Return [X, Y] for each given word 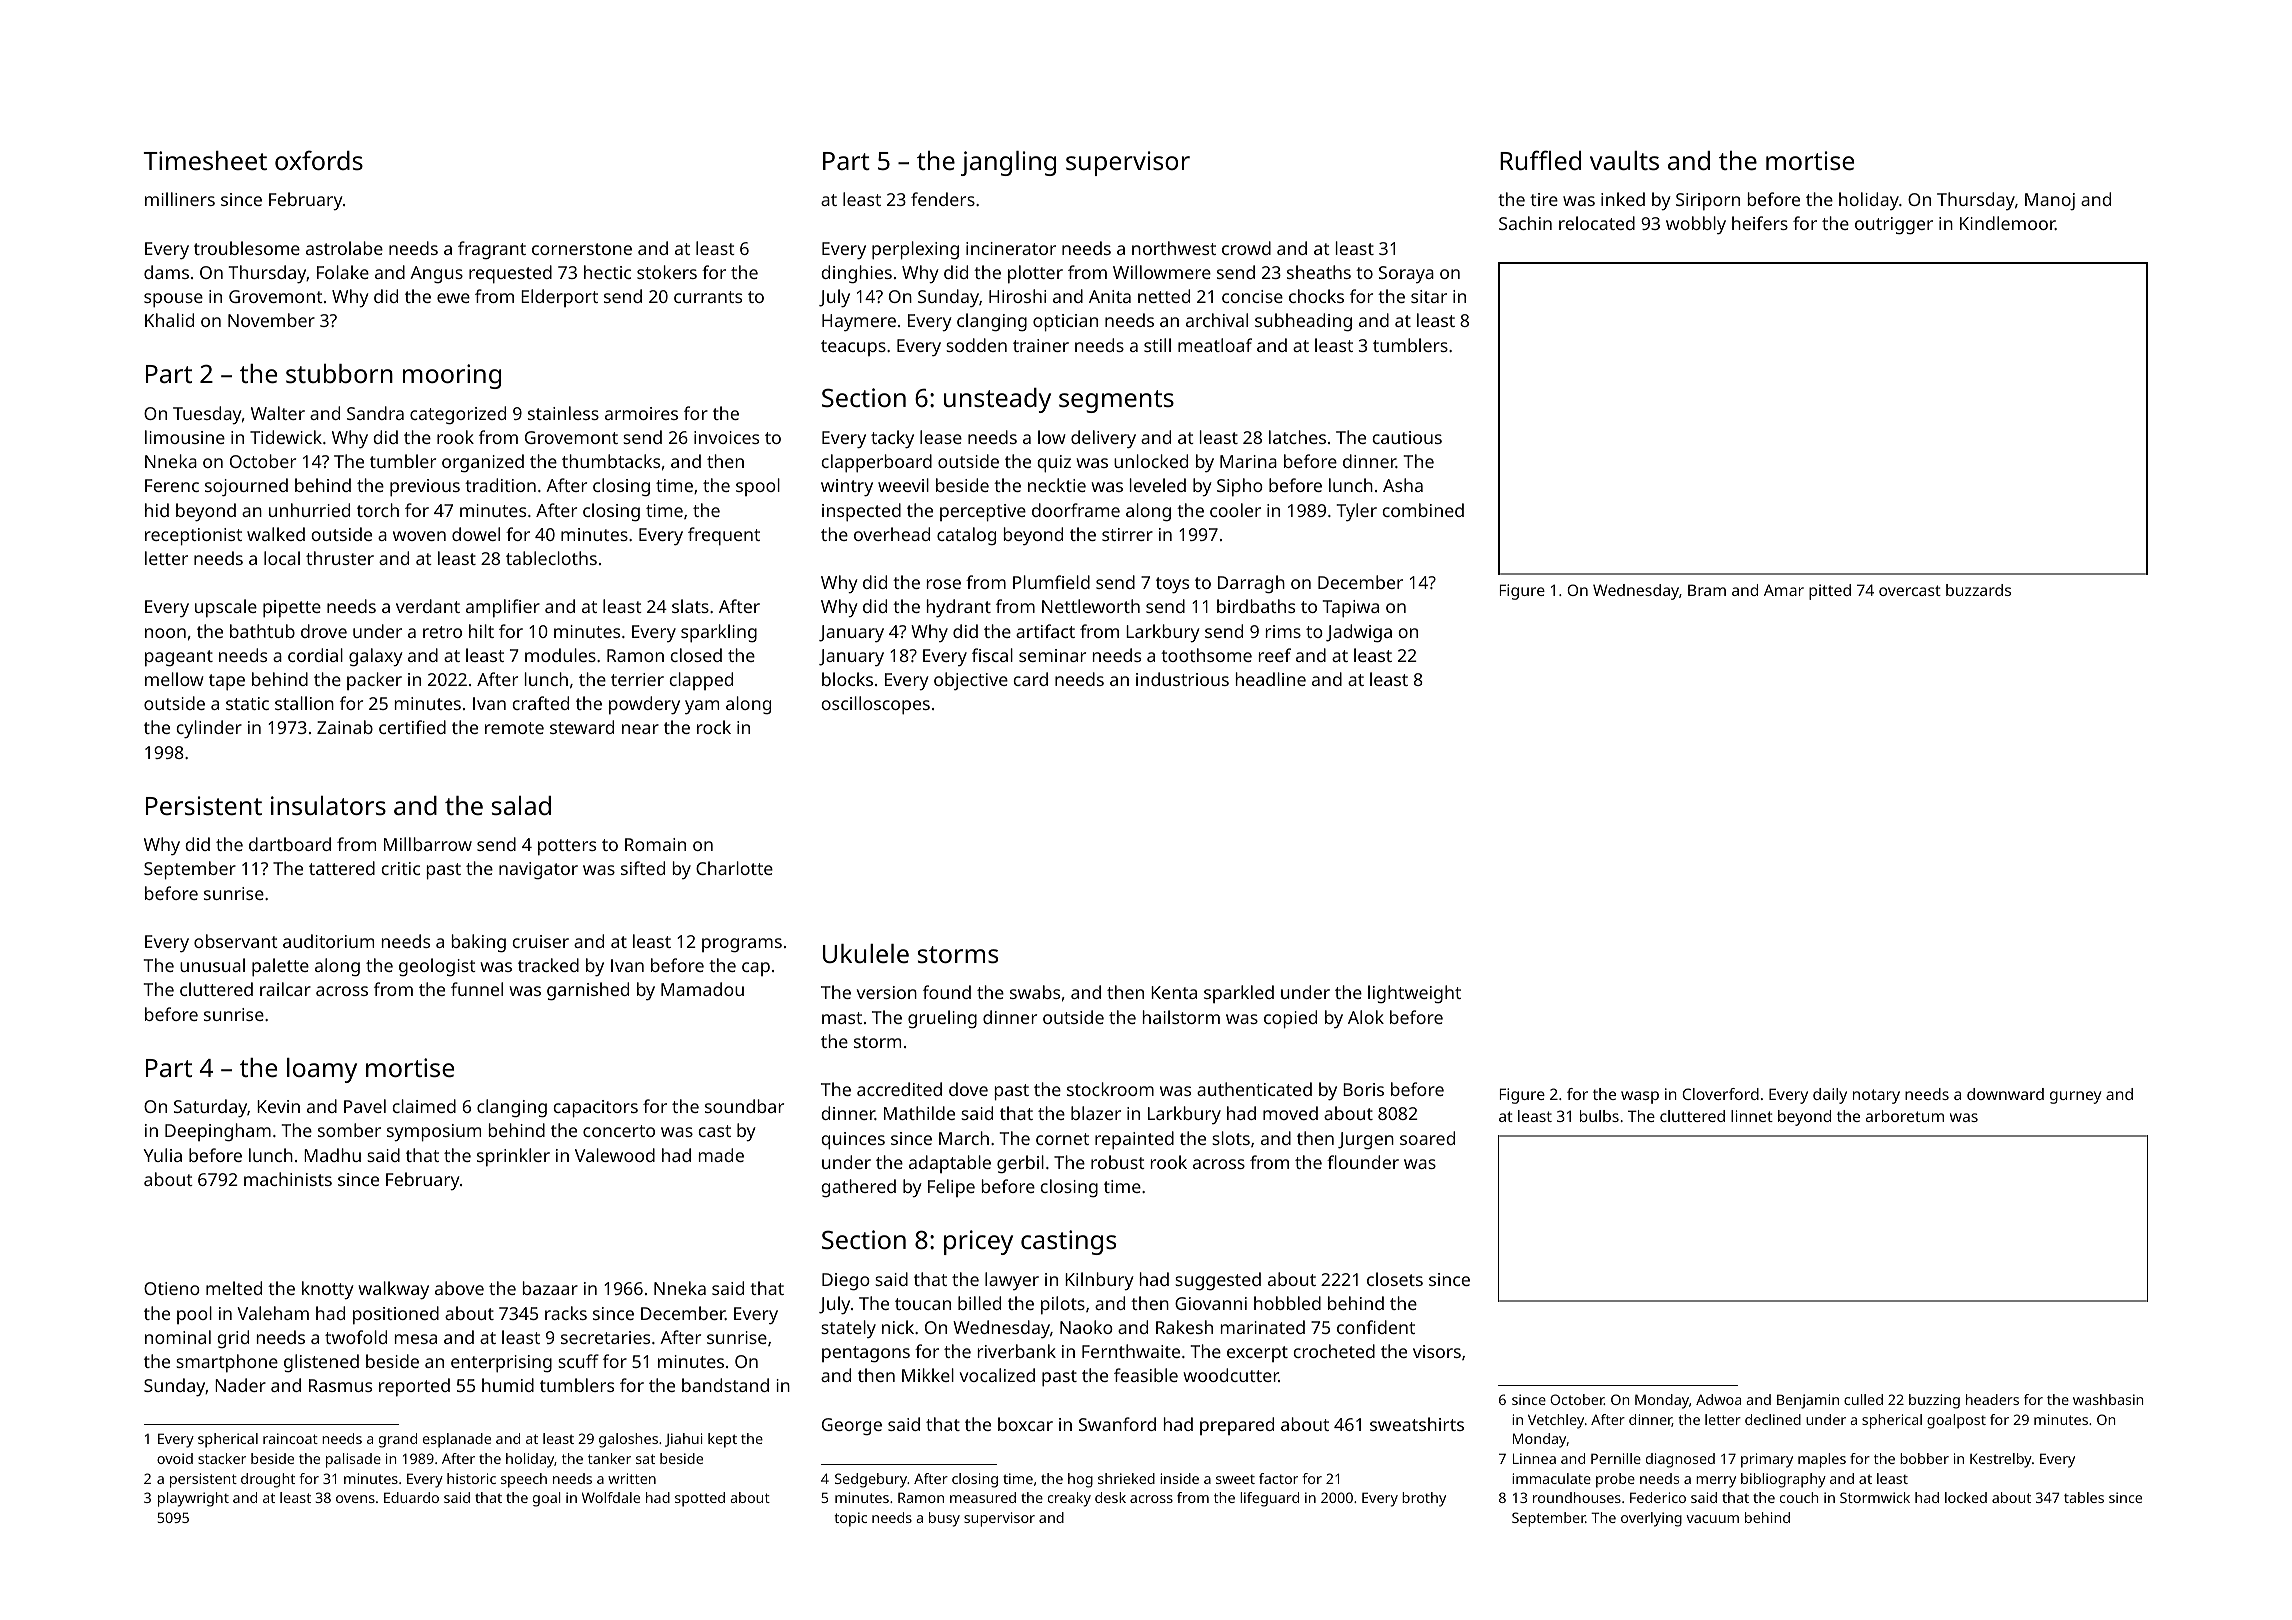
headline [1271, 679]
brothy [1424, 1499]
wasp [1640, 1097]
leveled [1158, 485]
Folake [343, 272]
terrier [637, 679]
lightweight [1414, 994]
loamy [322, 1070]
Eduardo [411, 1497]
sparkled [1239, 994]
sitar [1429, 296]
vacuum [1712, 1519]
